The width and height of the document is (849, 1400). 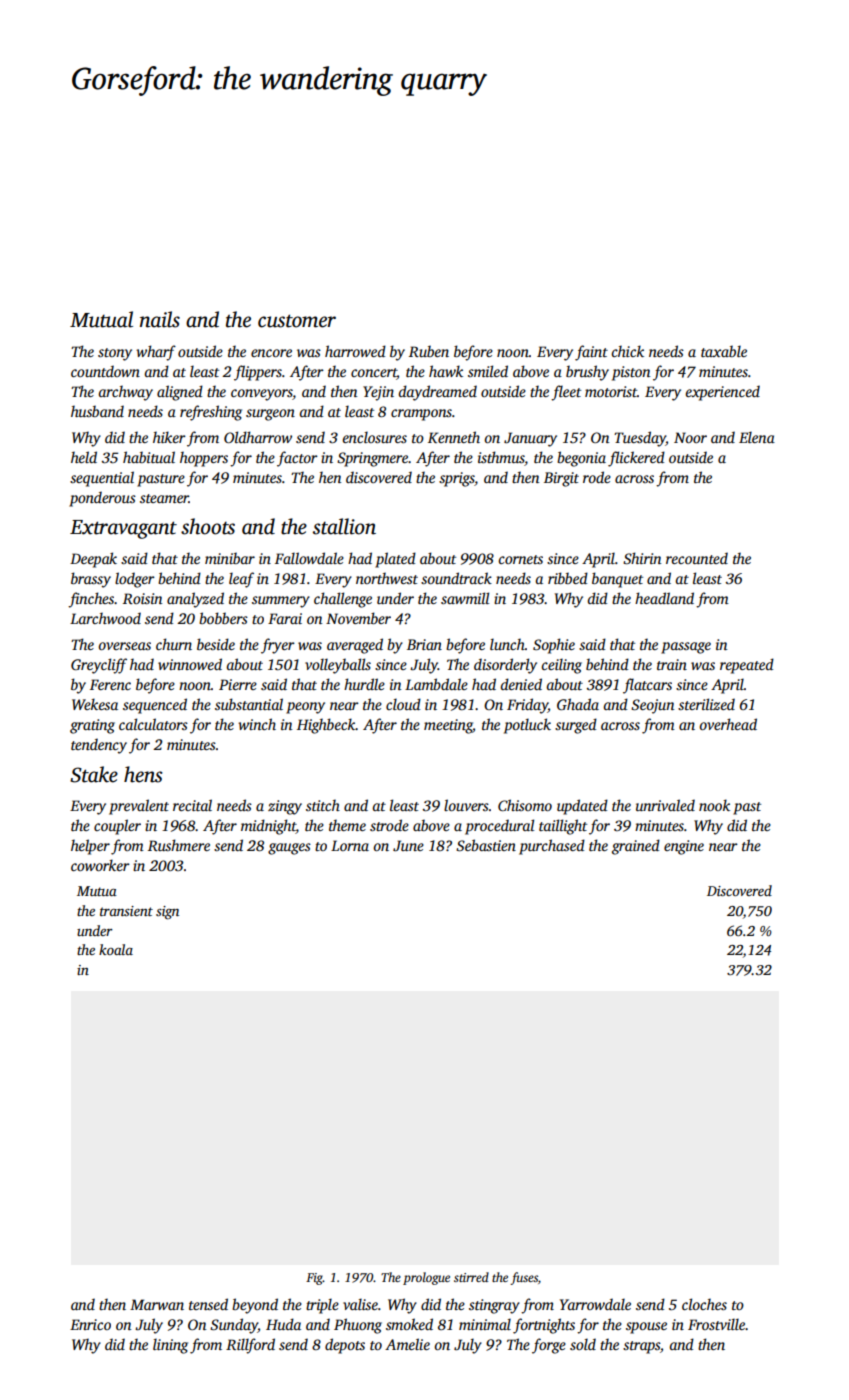 What do you see at coordinates (627, 351) in the document?
I see `chick` at bounding box center [627, 351].
